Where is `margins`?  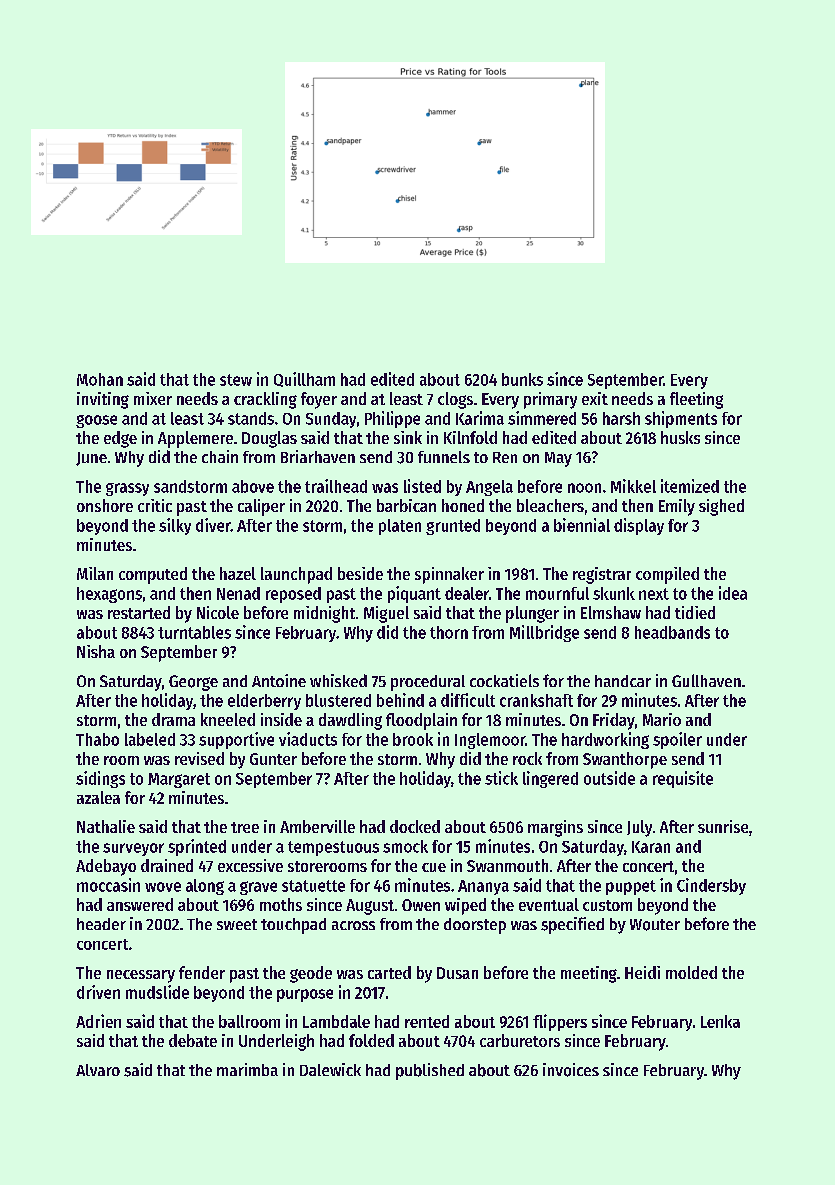
margins is located at coordinates (555, 828).
